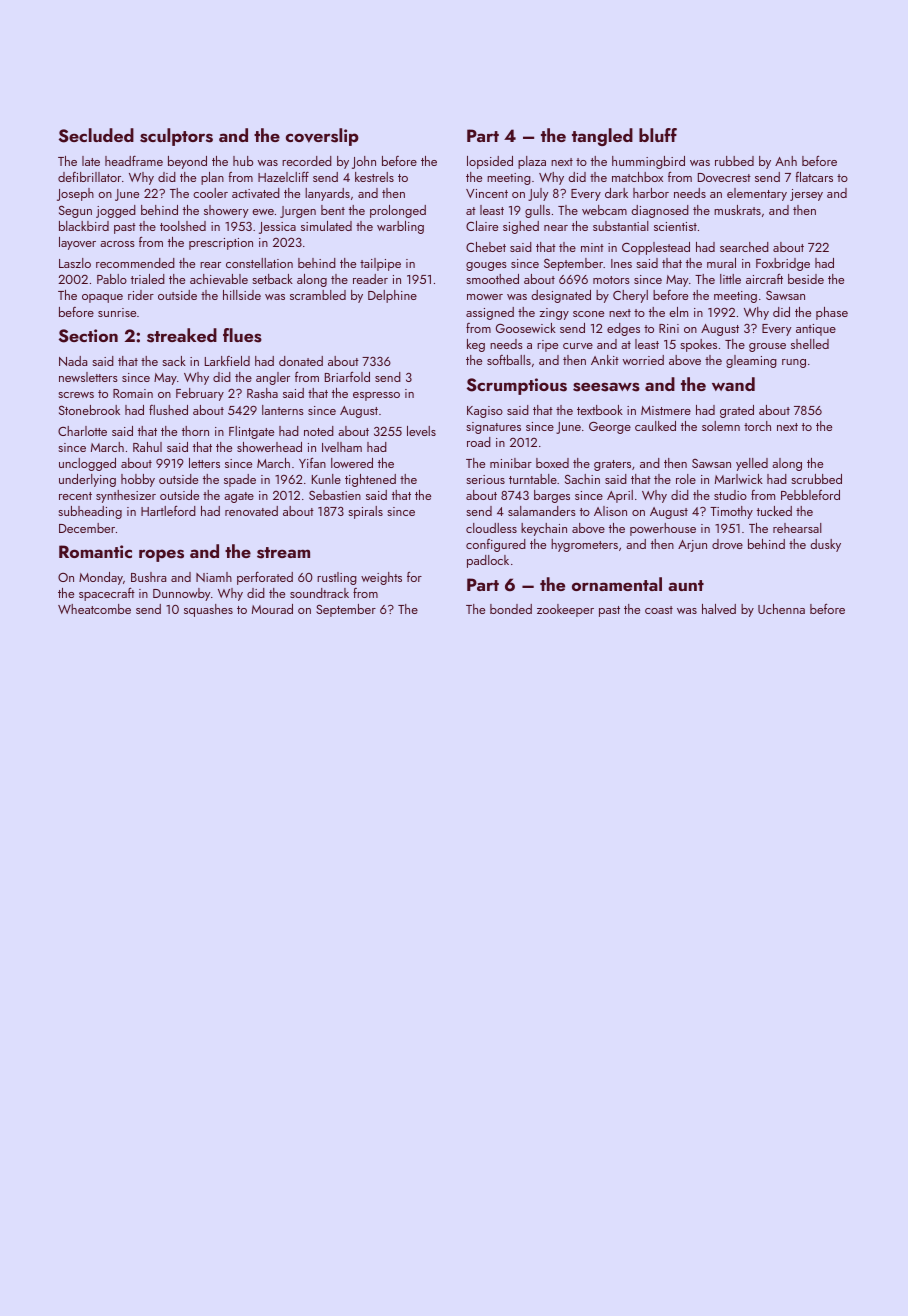  I want to click on Rahul, so click(147, 447).
